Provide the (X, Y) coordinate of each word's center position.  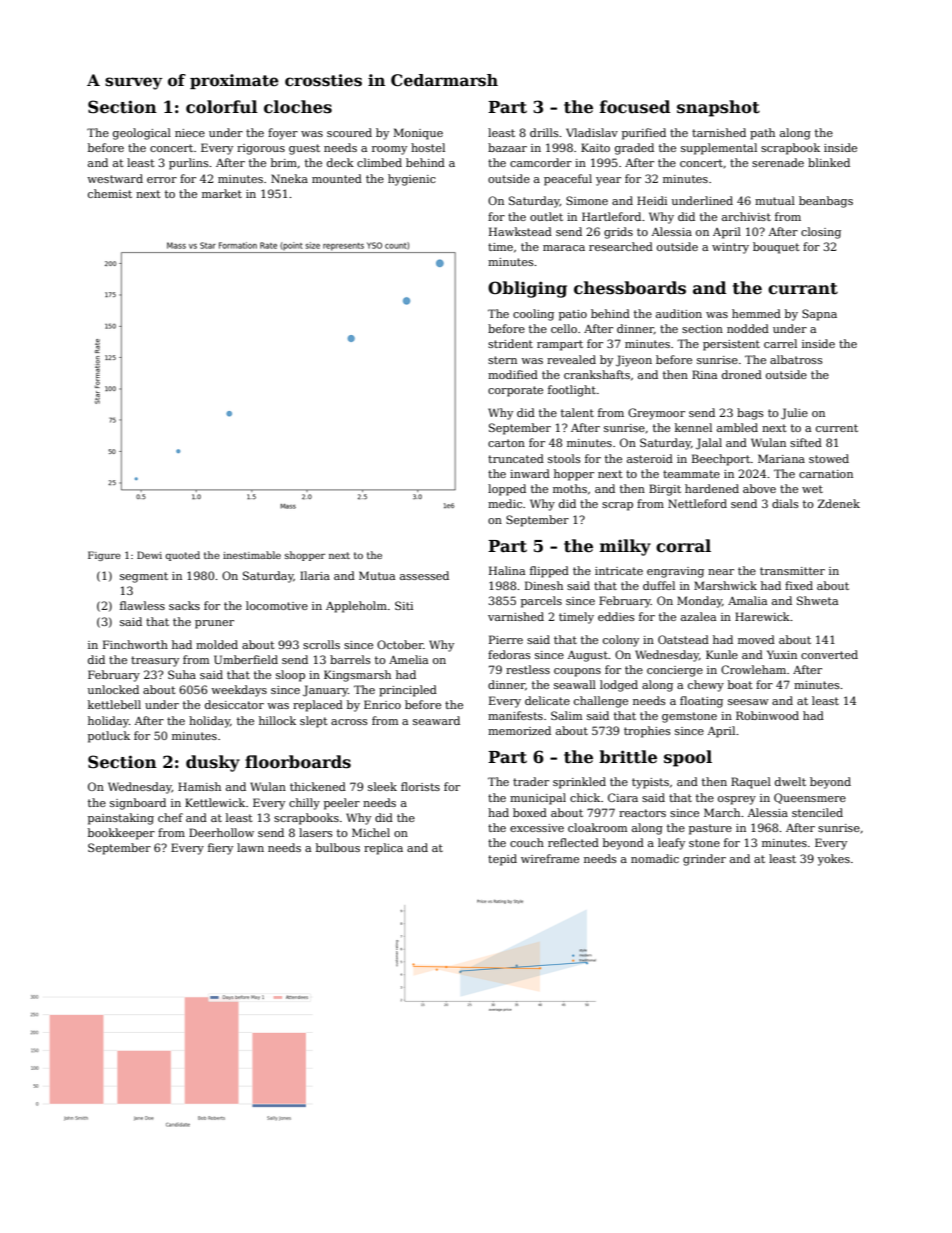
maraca (564, 248)
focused (635, 107)
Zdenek (839, 503)
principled (408, 691)
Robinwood (767, 715)
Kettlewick (215, 802)
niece (190, 133)
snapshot (718, 108)
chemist (110, 193)
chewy (706, 686)
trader (531, 781)
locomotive (277, 605)
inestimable (252, 555)
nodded (748, 328)
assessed (424, 575)
